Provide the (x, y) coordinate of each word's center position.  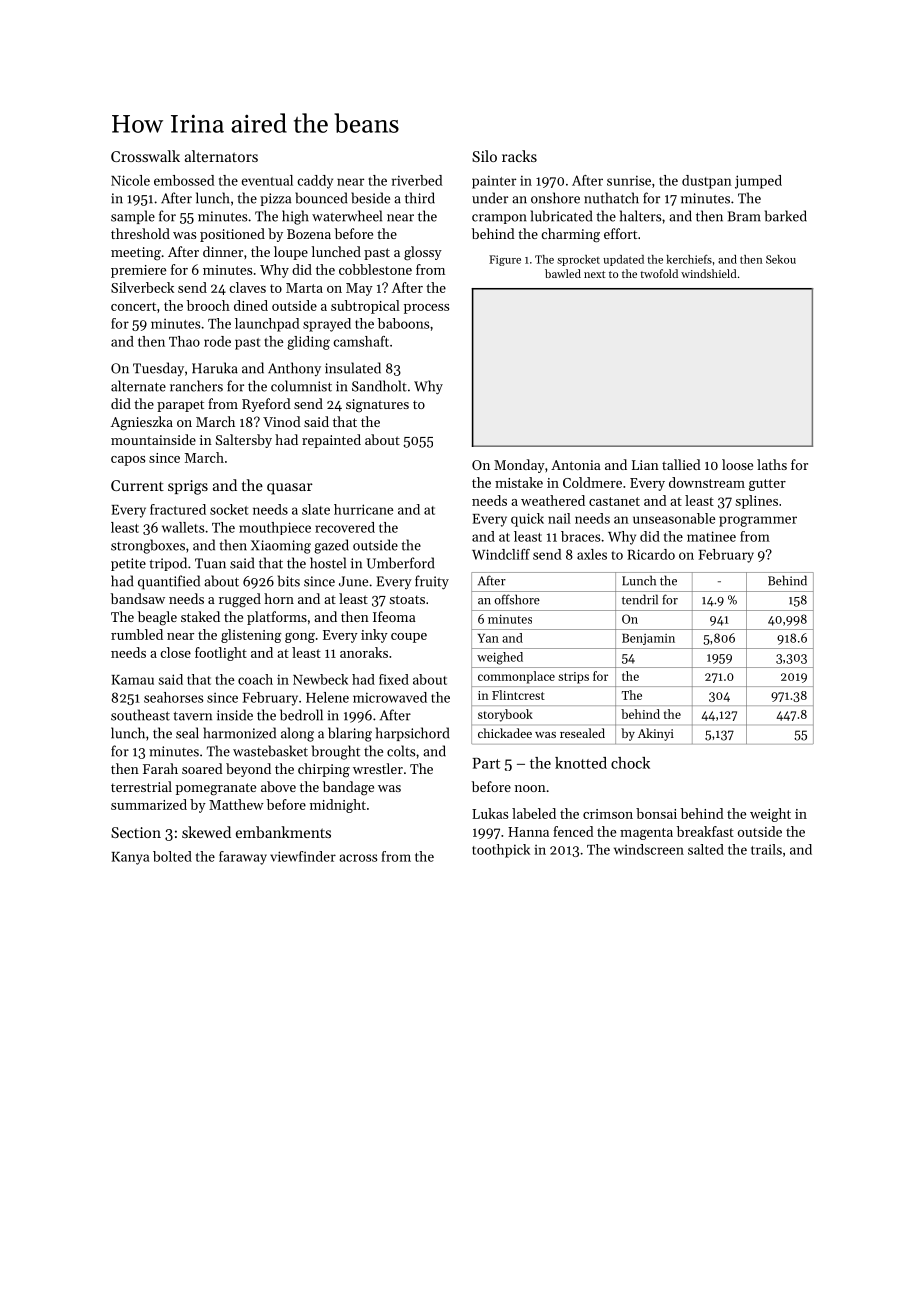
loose (737, 464)
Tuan (210, 563)
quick (527, 520)
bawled (563, 273)
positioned (232, 235)
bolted (172, 856)
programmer (758, 521)
